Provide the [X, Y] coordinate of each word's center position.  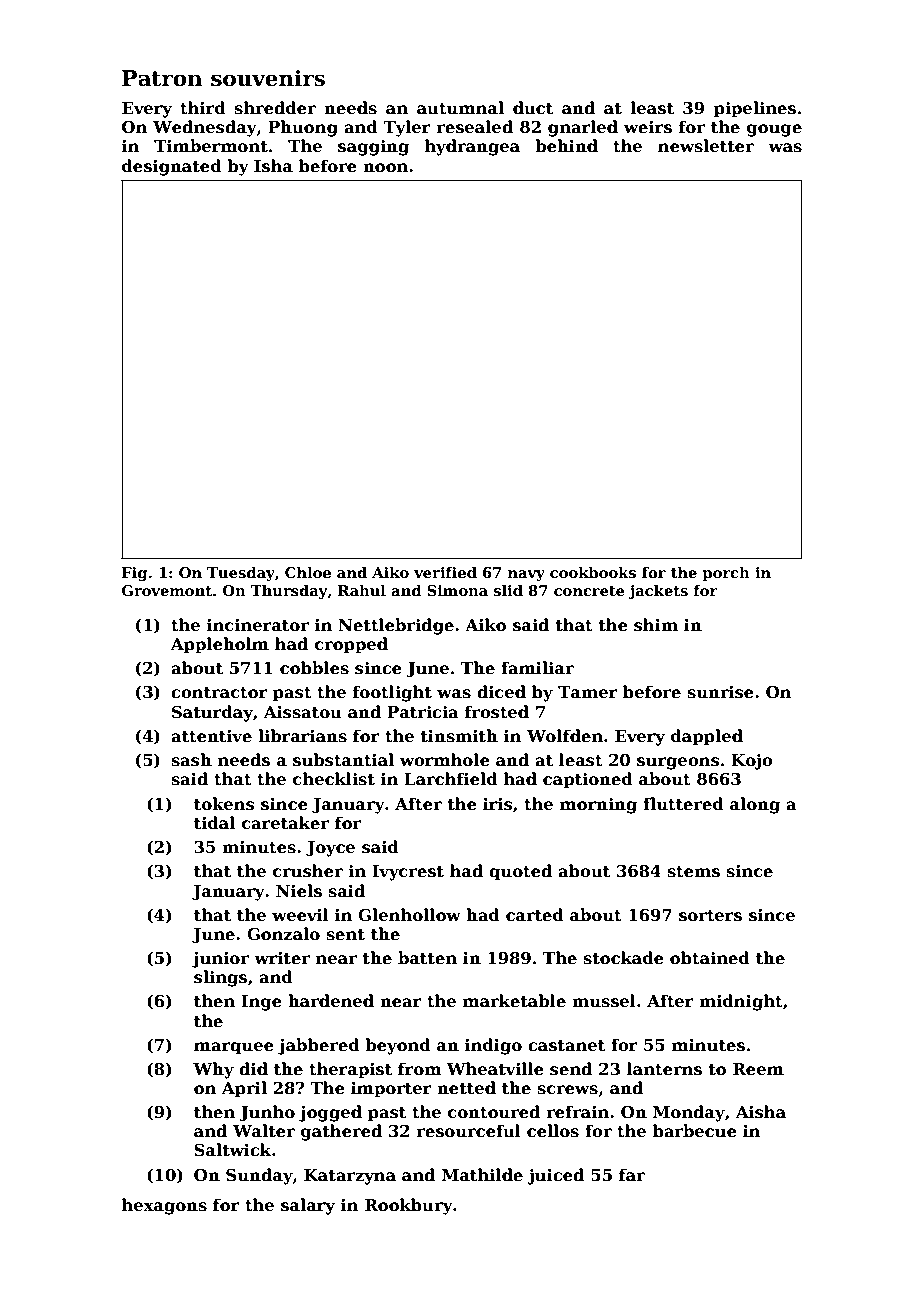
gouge [774, 130]
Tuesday [241, 573]
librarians [302, 736]
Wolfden [565, 736]
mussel [604, 1001]
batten [427, 958]
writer [282, 958]
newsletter [706, 146]
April [244, 1089]
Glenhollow [409, 915]
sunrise [720, 692]
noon [385, 167]
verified [445, 572]
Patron [162, 78]
